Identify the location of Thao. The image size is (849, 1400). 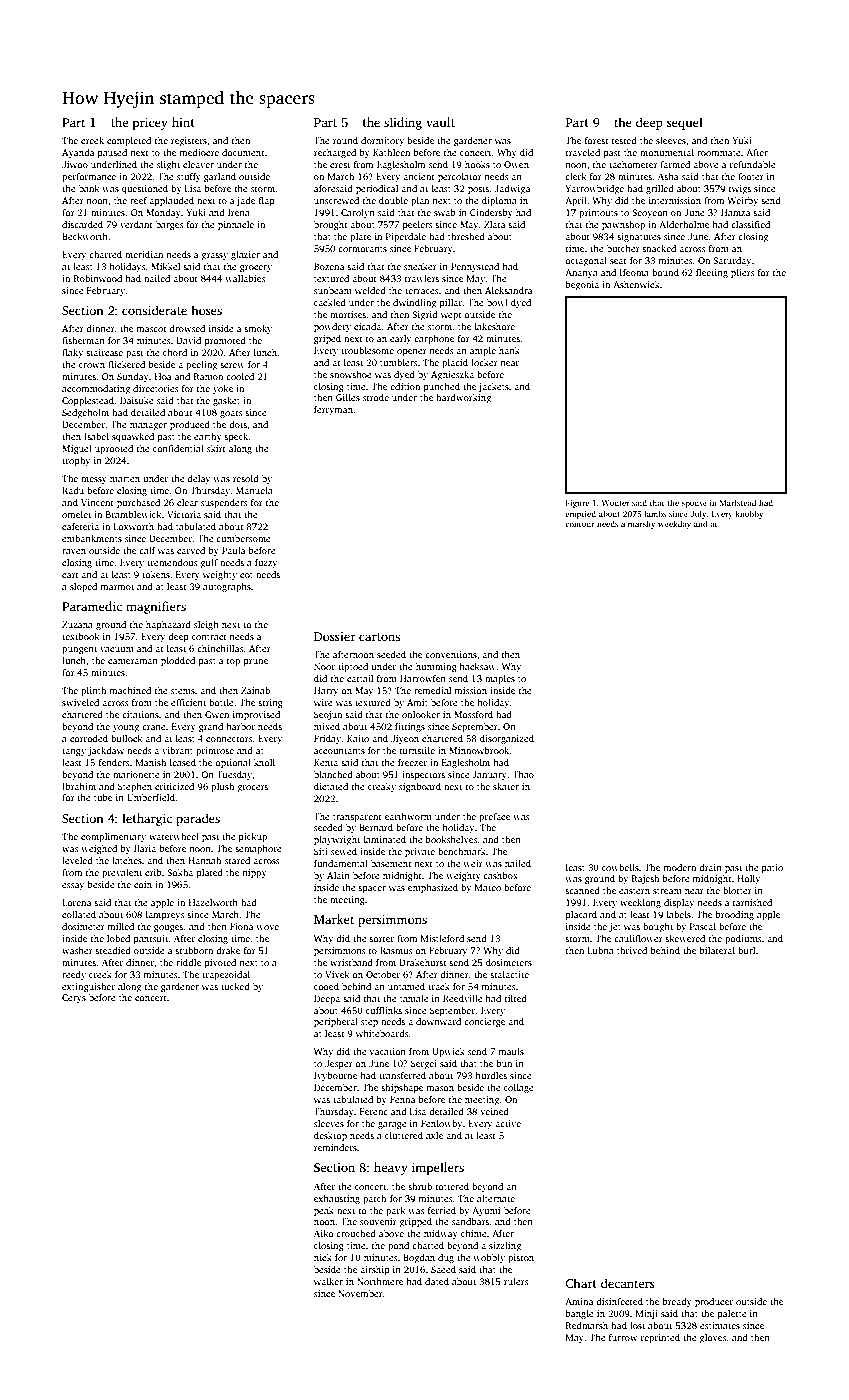
(523, 774).
